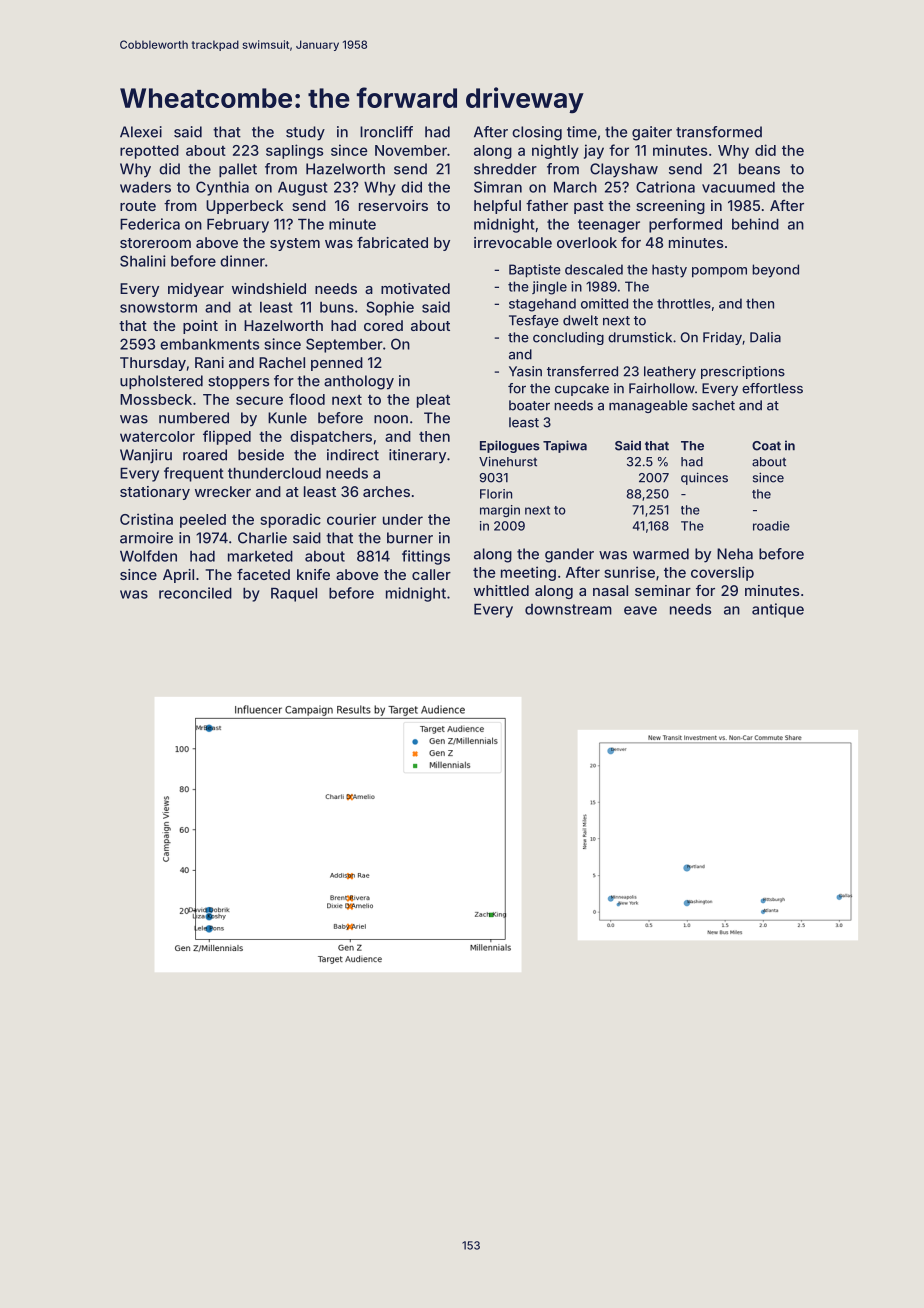 The width and height of the document is (924, 1308). What do you see at coordinates (161, 382) in the document?
I see `upholstered` at bounding box center [161, 382].
